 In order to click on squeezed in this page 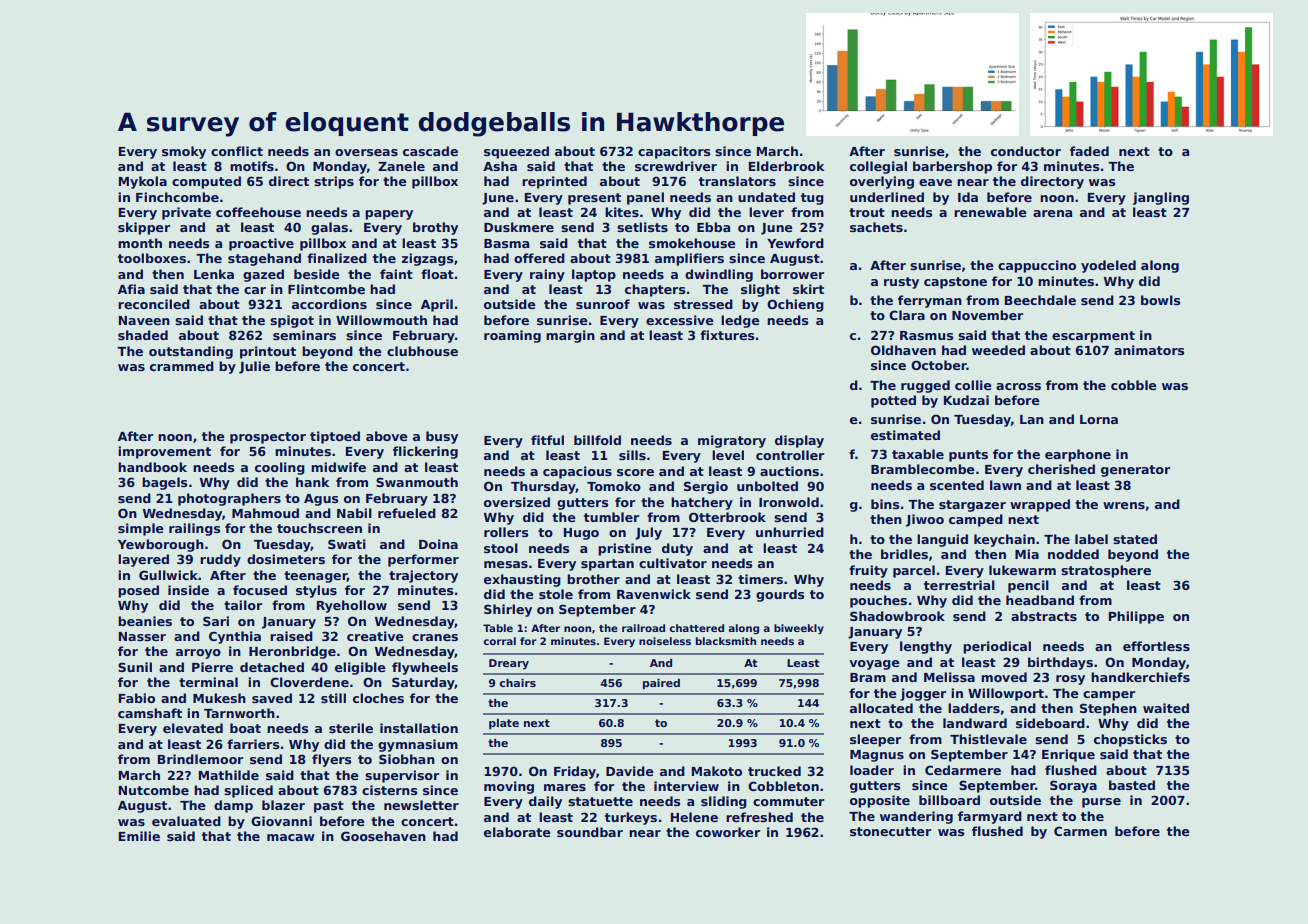, I will do `click(516, 152)`.
